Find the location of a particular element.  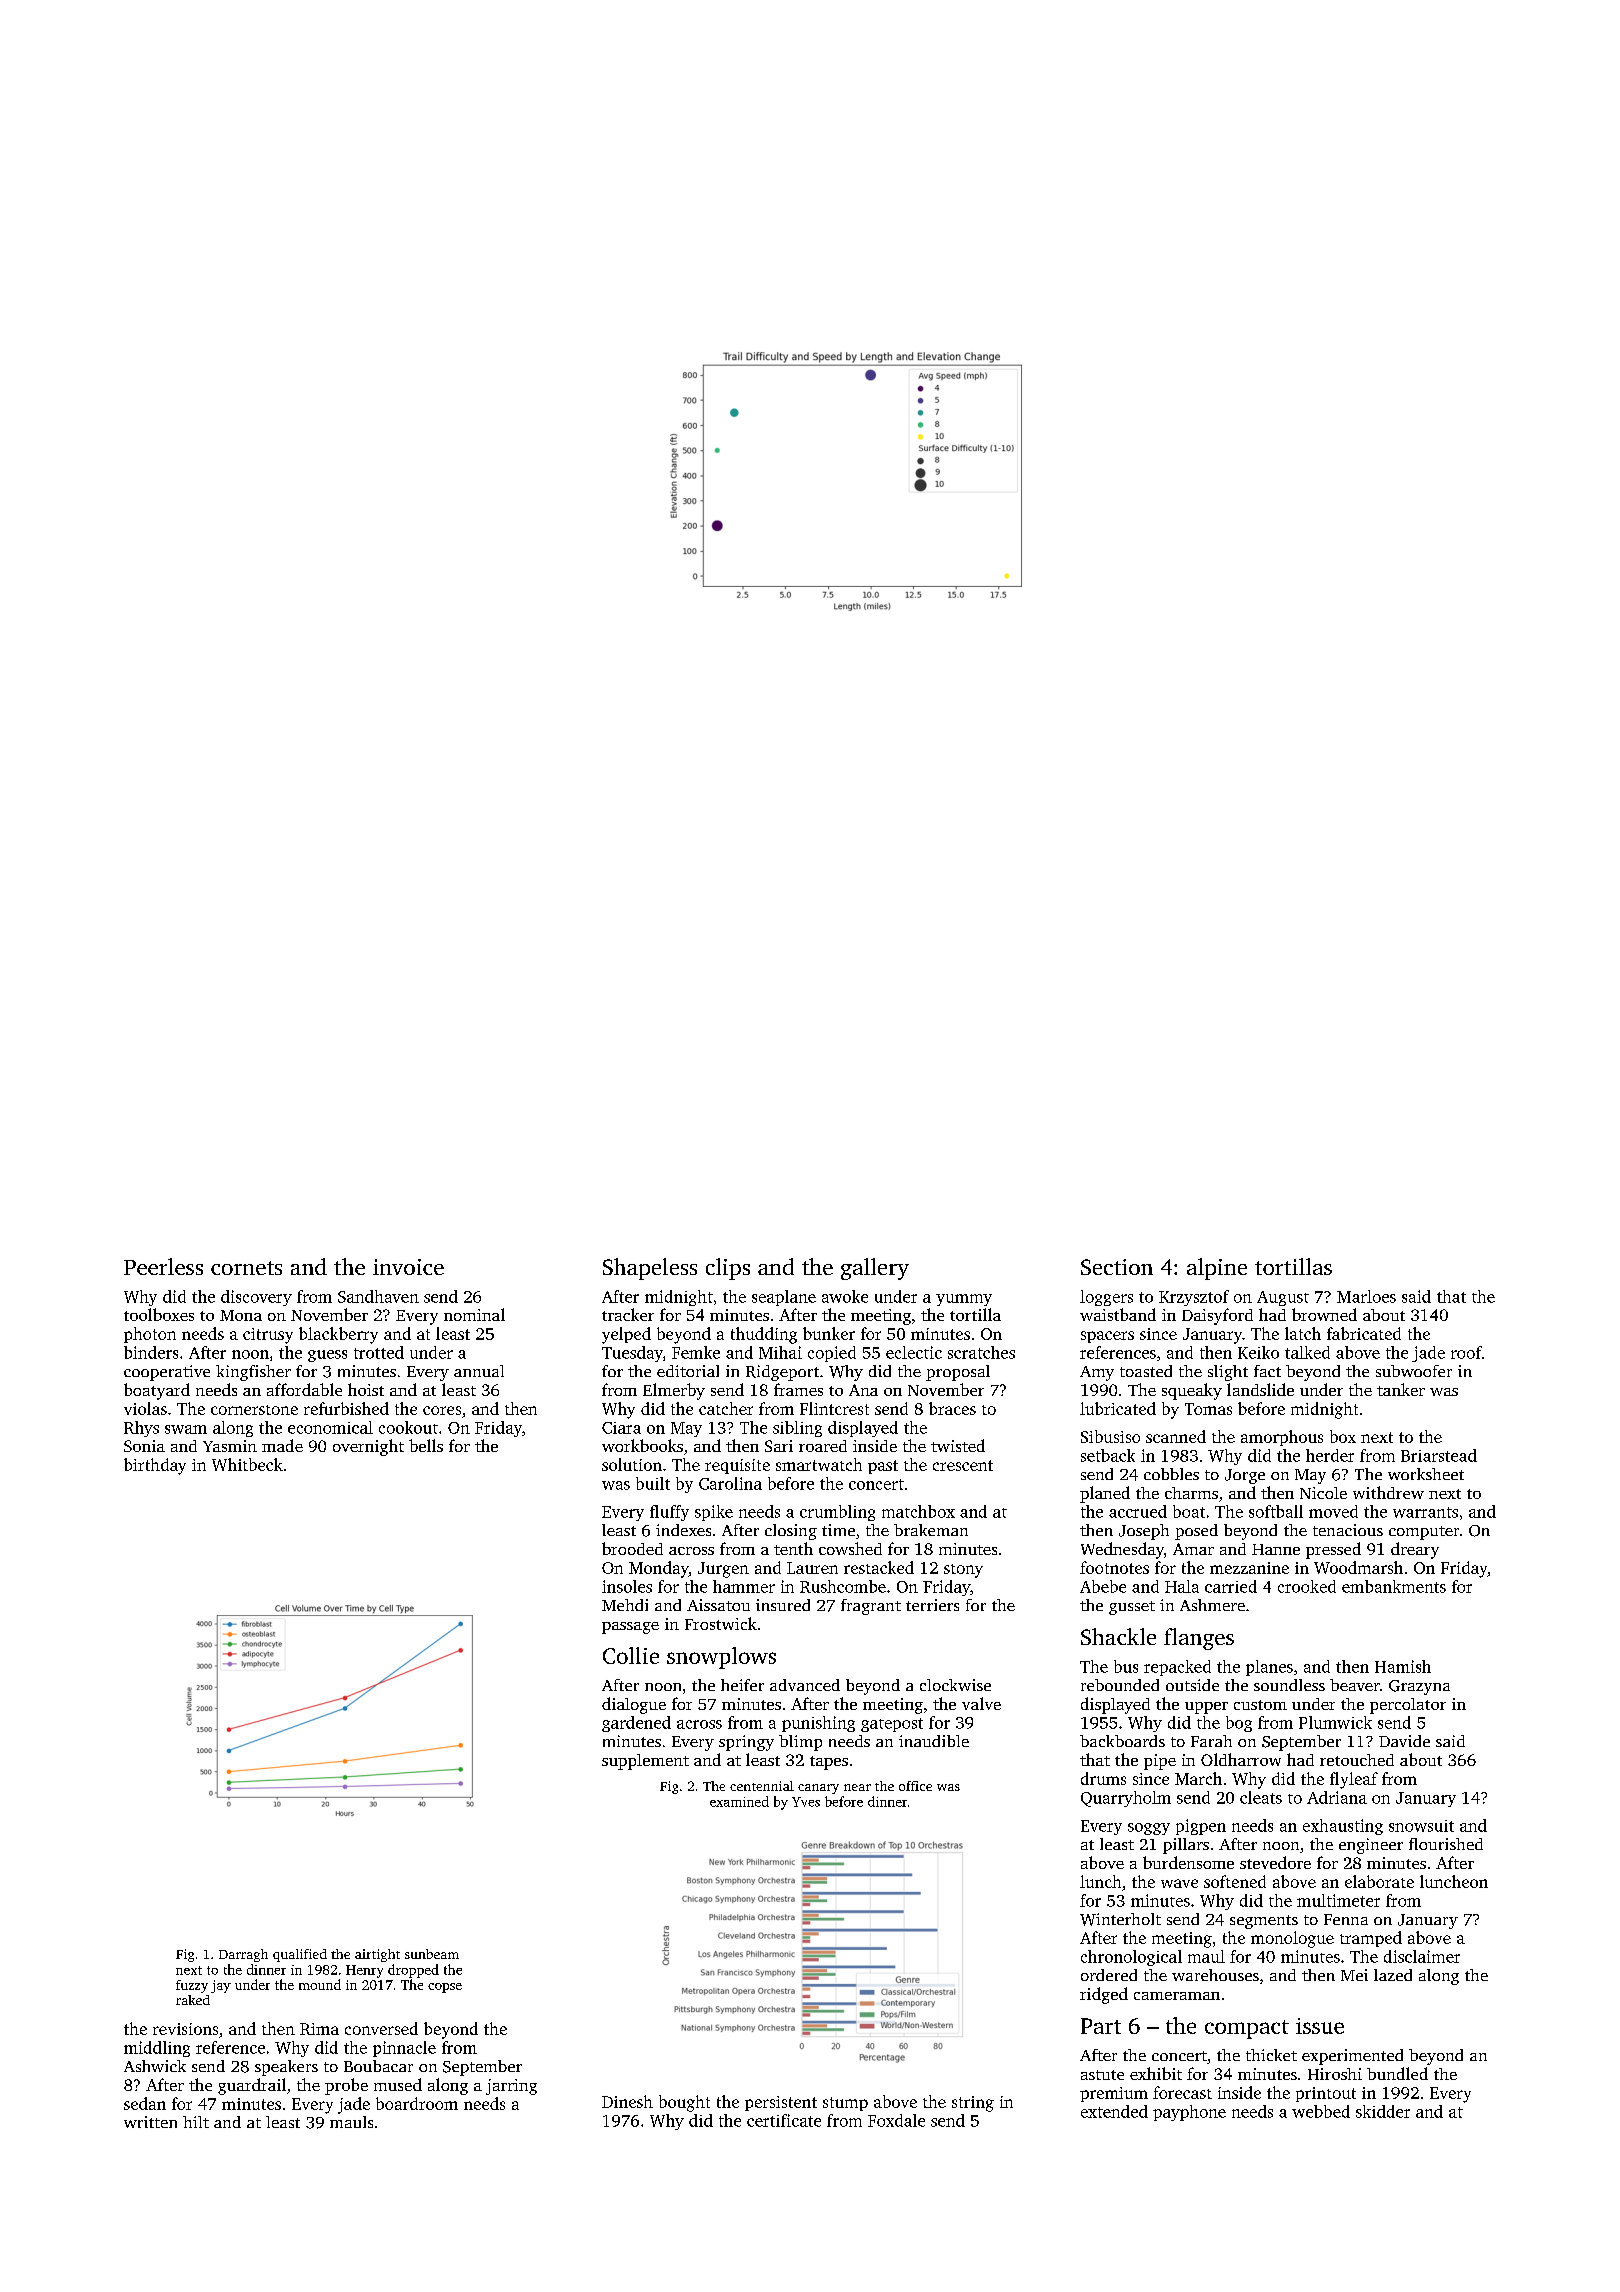

herder is located at coordinates (1330, 1455).
